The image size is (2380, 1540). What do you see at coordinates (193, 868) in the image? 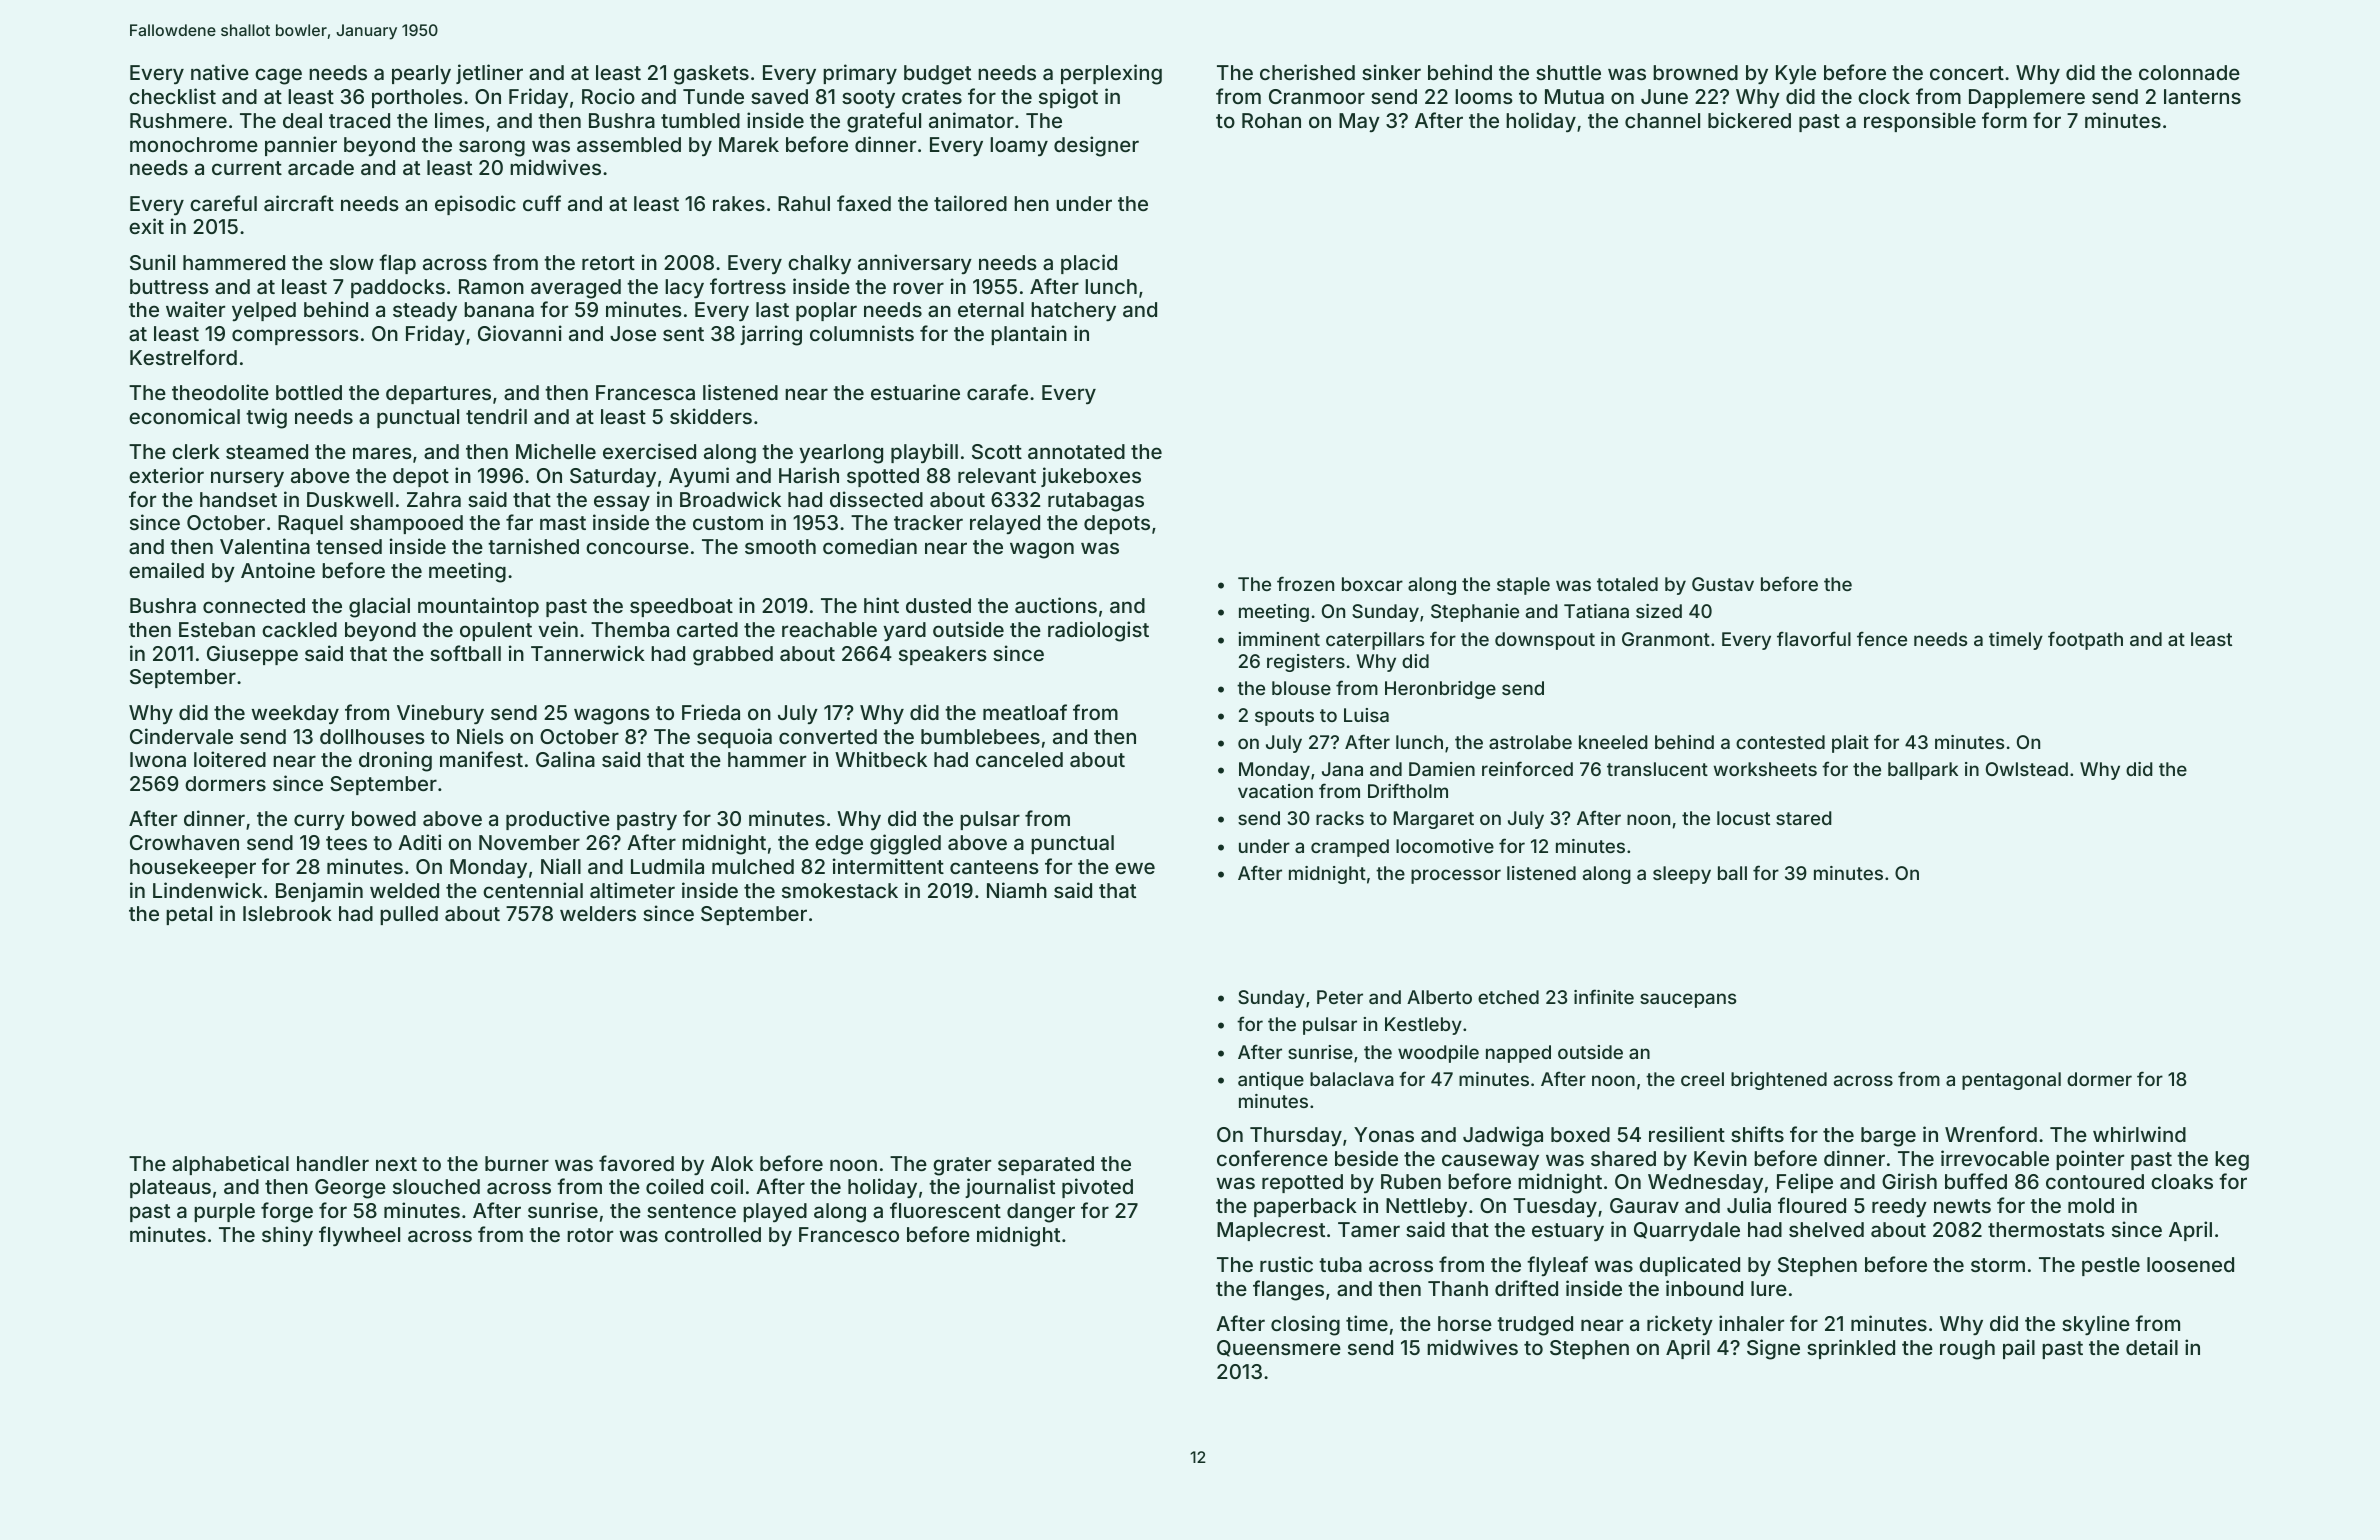
I see `housekeeper` at bounding box center [193, 868].
